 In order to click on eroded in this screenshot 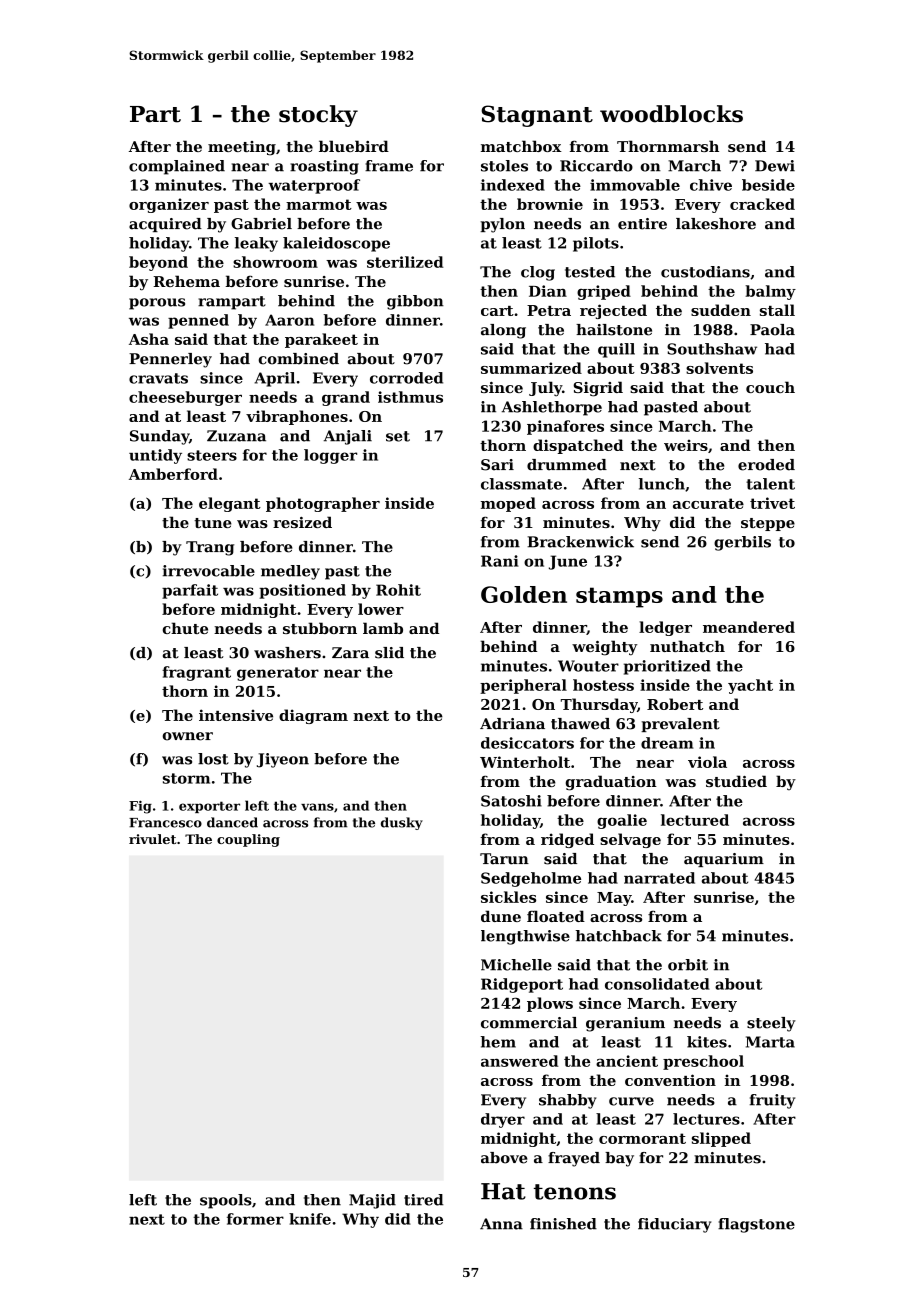, I will do `click(766, 465)`.
